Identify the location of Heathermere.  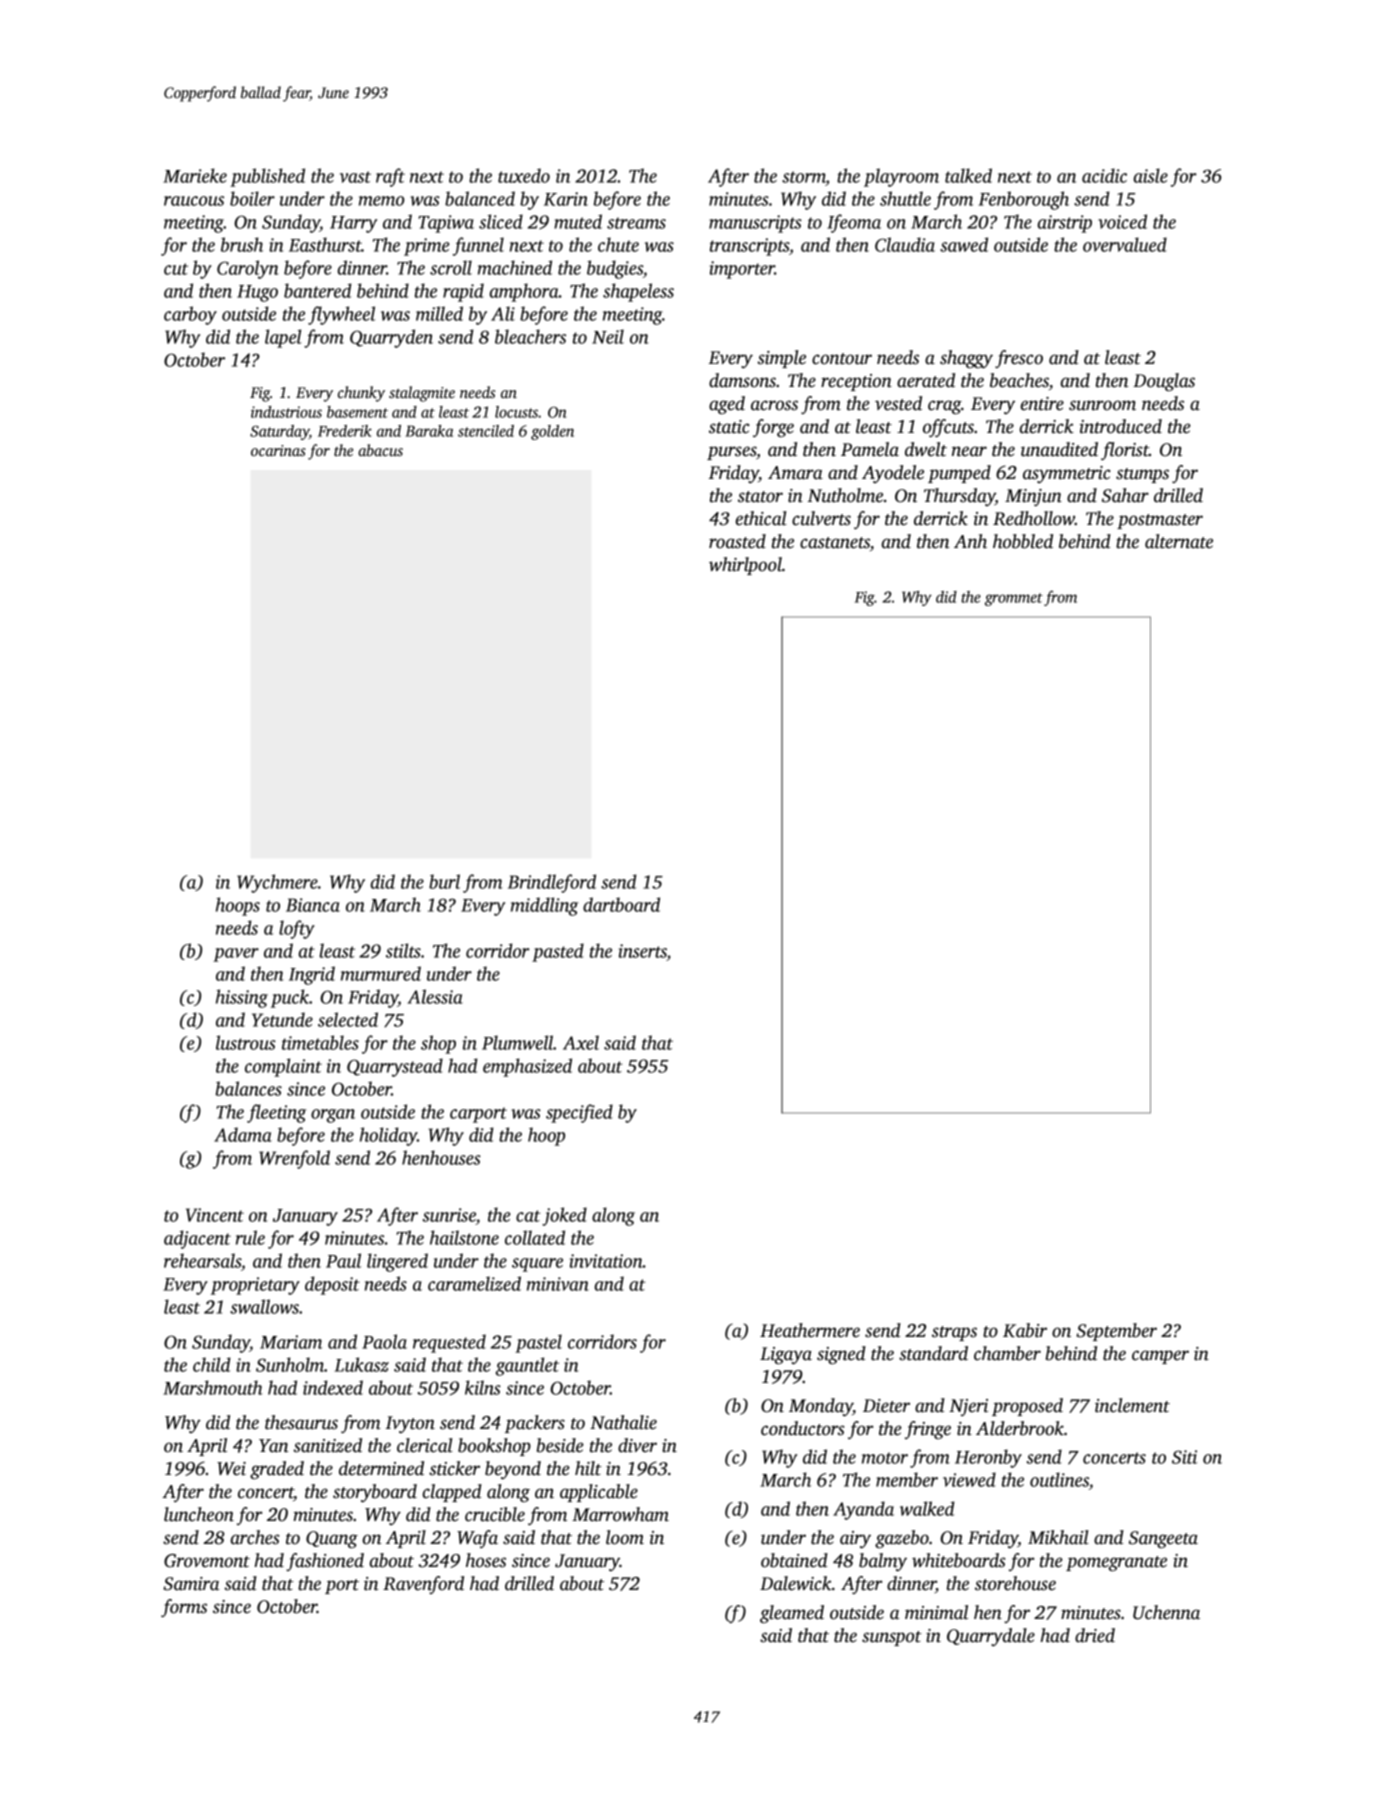
(810, 1330).
